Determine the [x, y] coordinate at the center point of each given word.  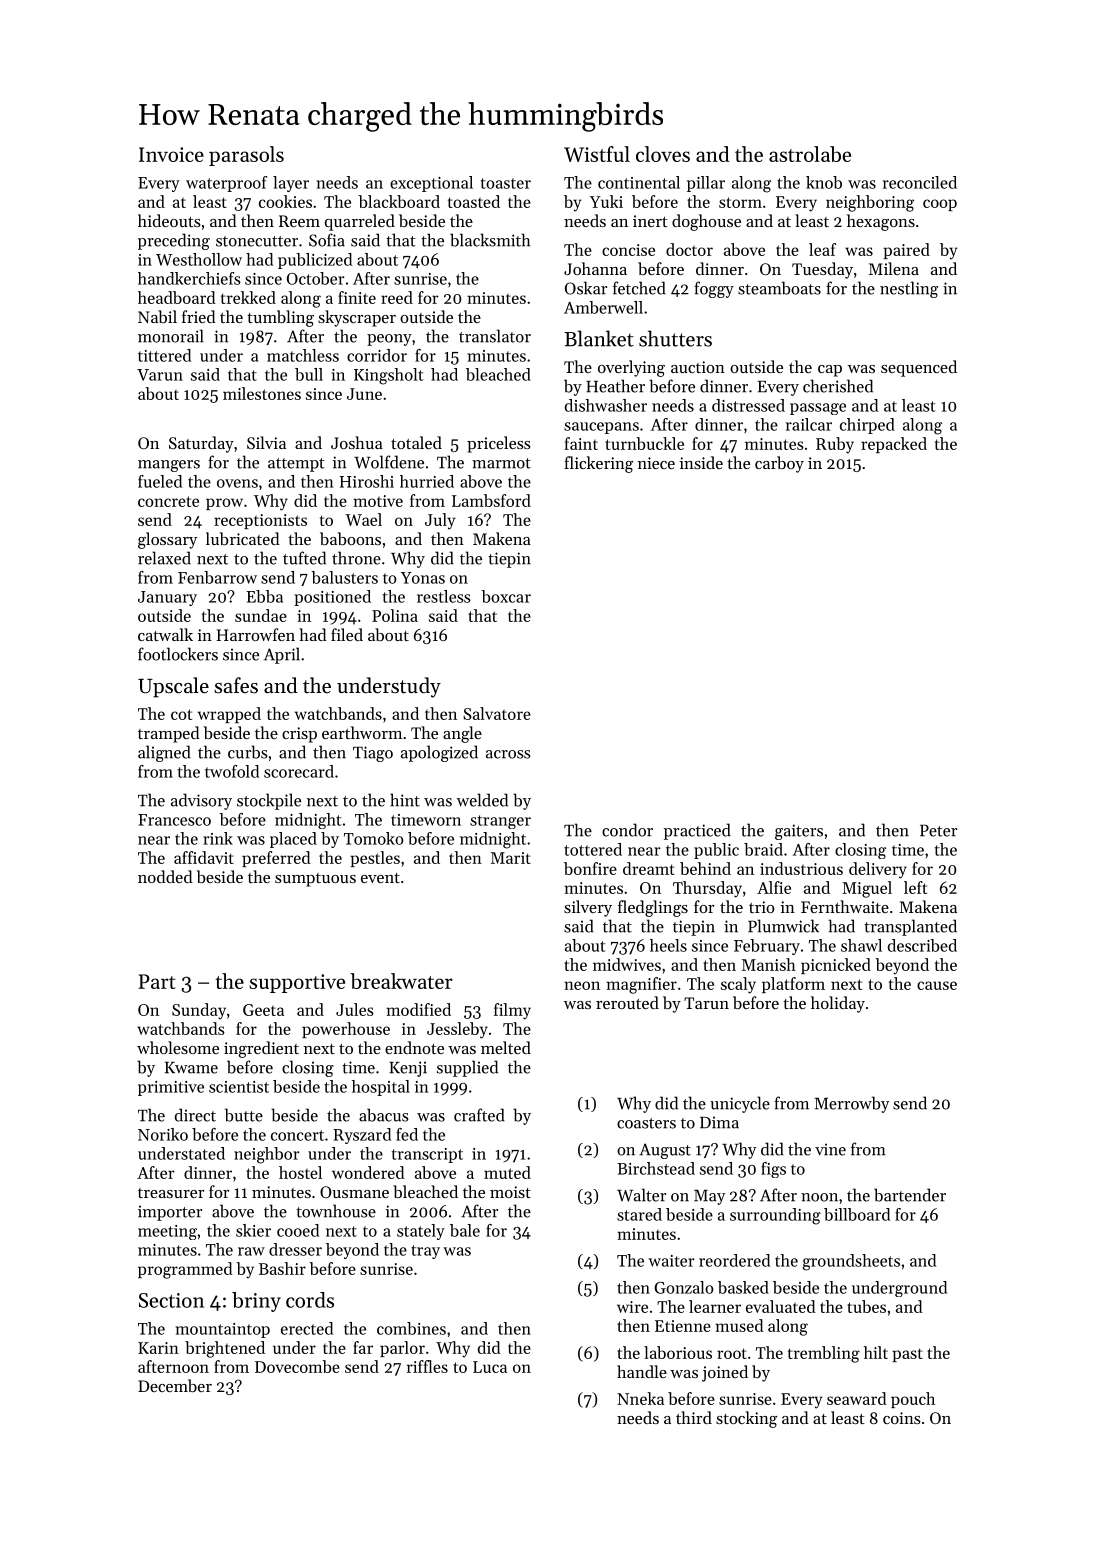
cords [310, 1300]
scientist [239, 1087]
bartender [910, 1195]
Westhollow [199, 259]
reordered [734, 1260]
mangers [169, 466]
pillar [706, 184]
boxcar [506, 596]
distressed [748, 405]
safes [236, 685]
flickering [598, 464]
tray [425, 1252]
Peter [938, 830]
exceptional [431, 184]
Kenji [408, 1069]
